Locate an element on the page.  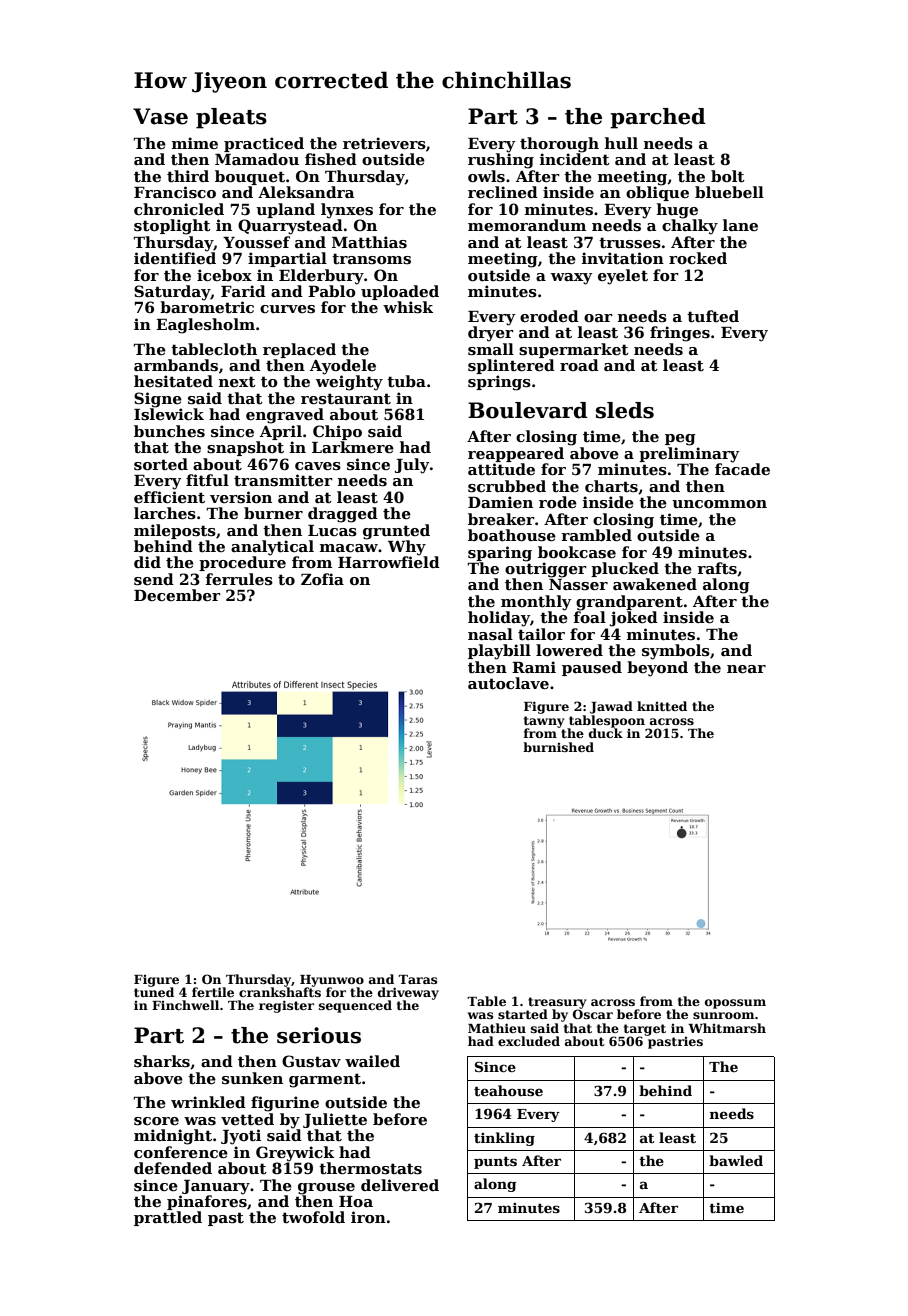
Vase is located at coordinates (160, 116).
